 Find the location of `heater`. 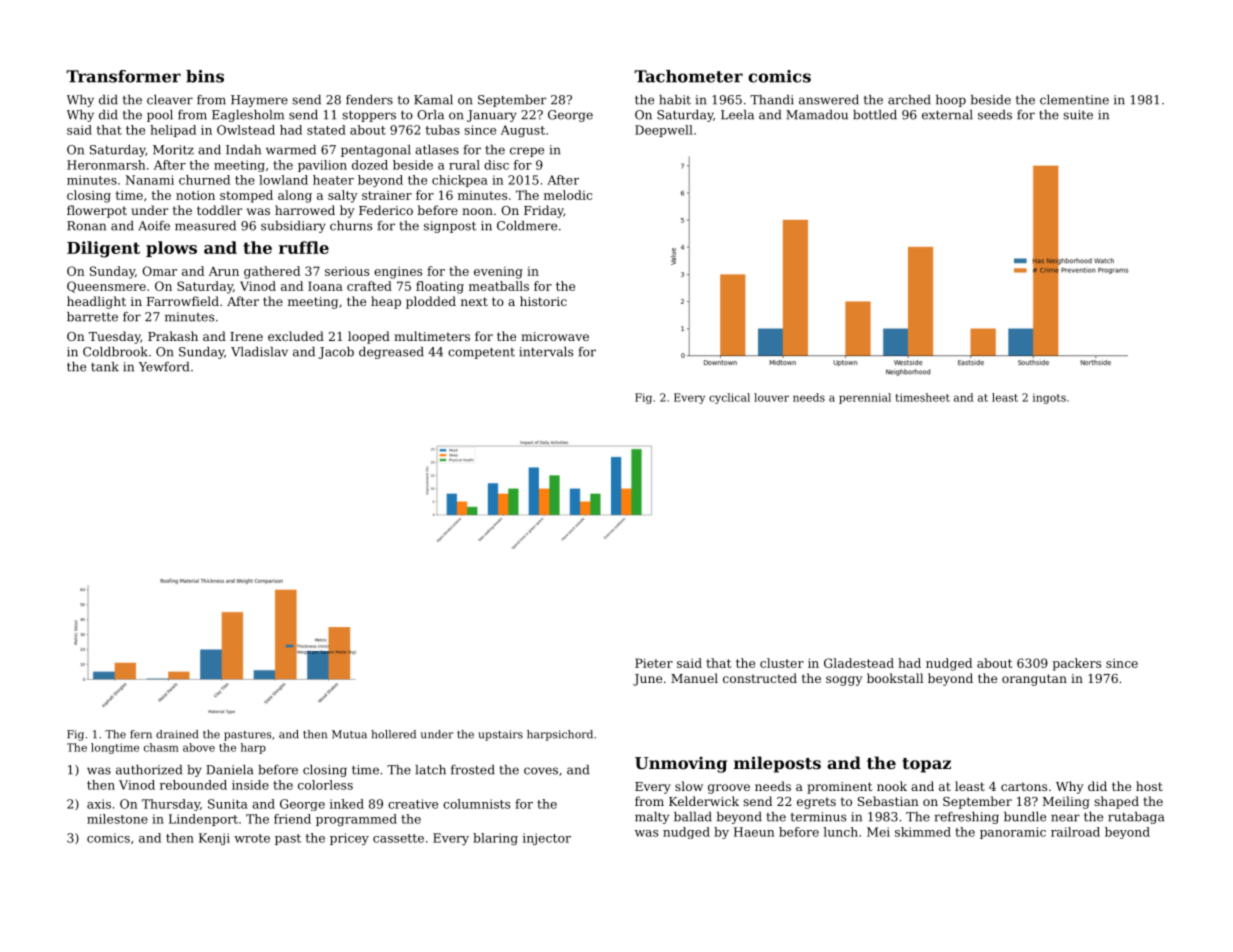

heater is located at coordinates (333, 180).
